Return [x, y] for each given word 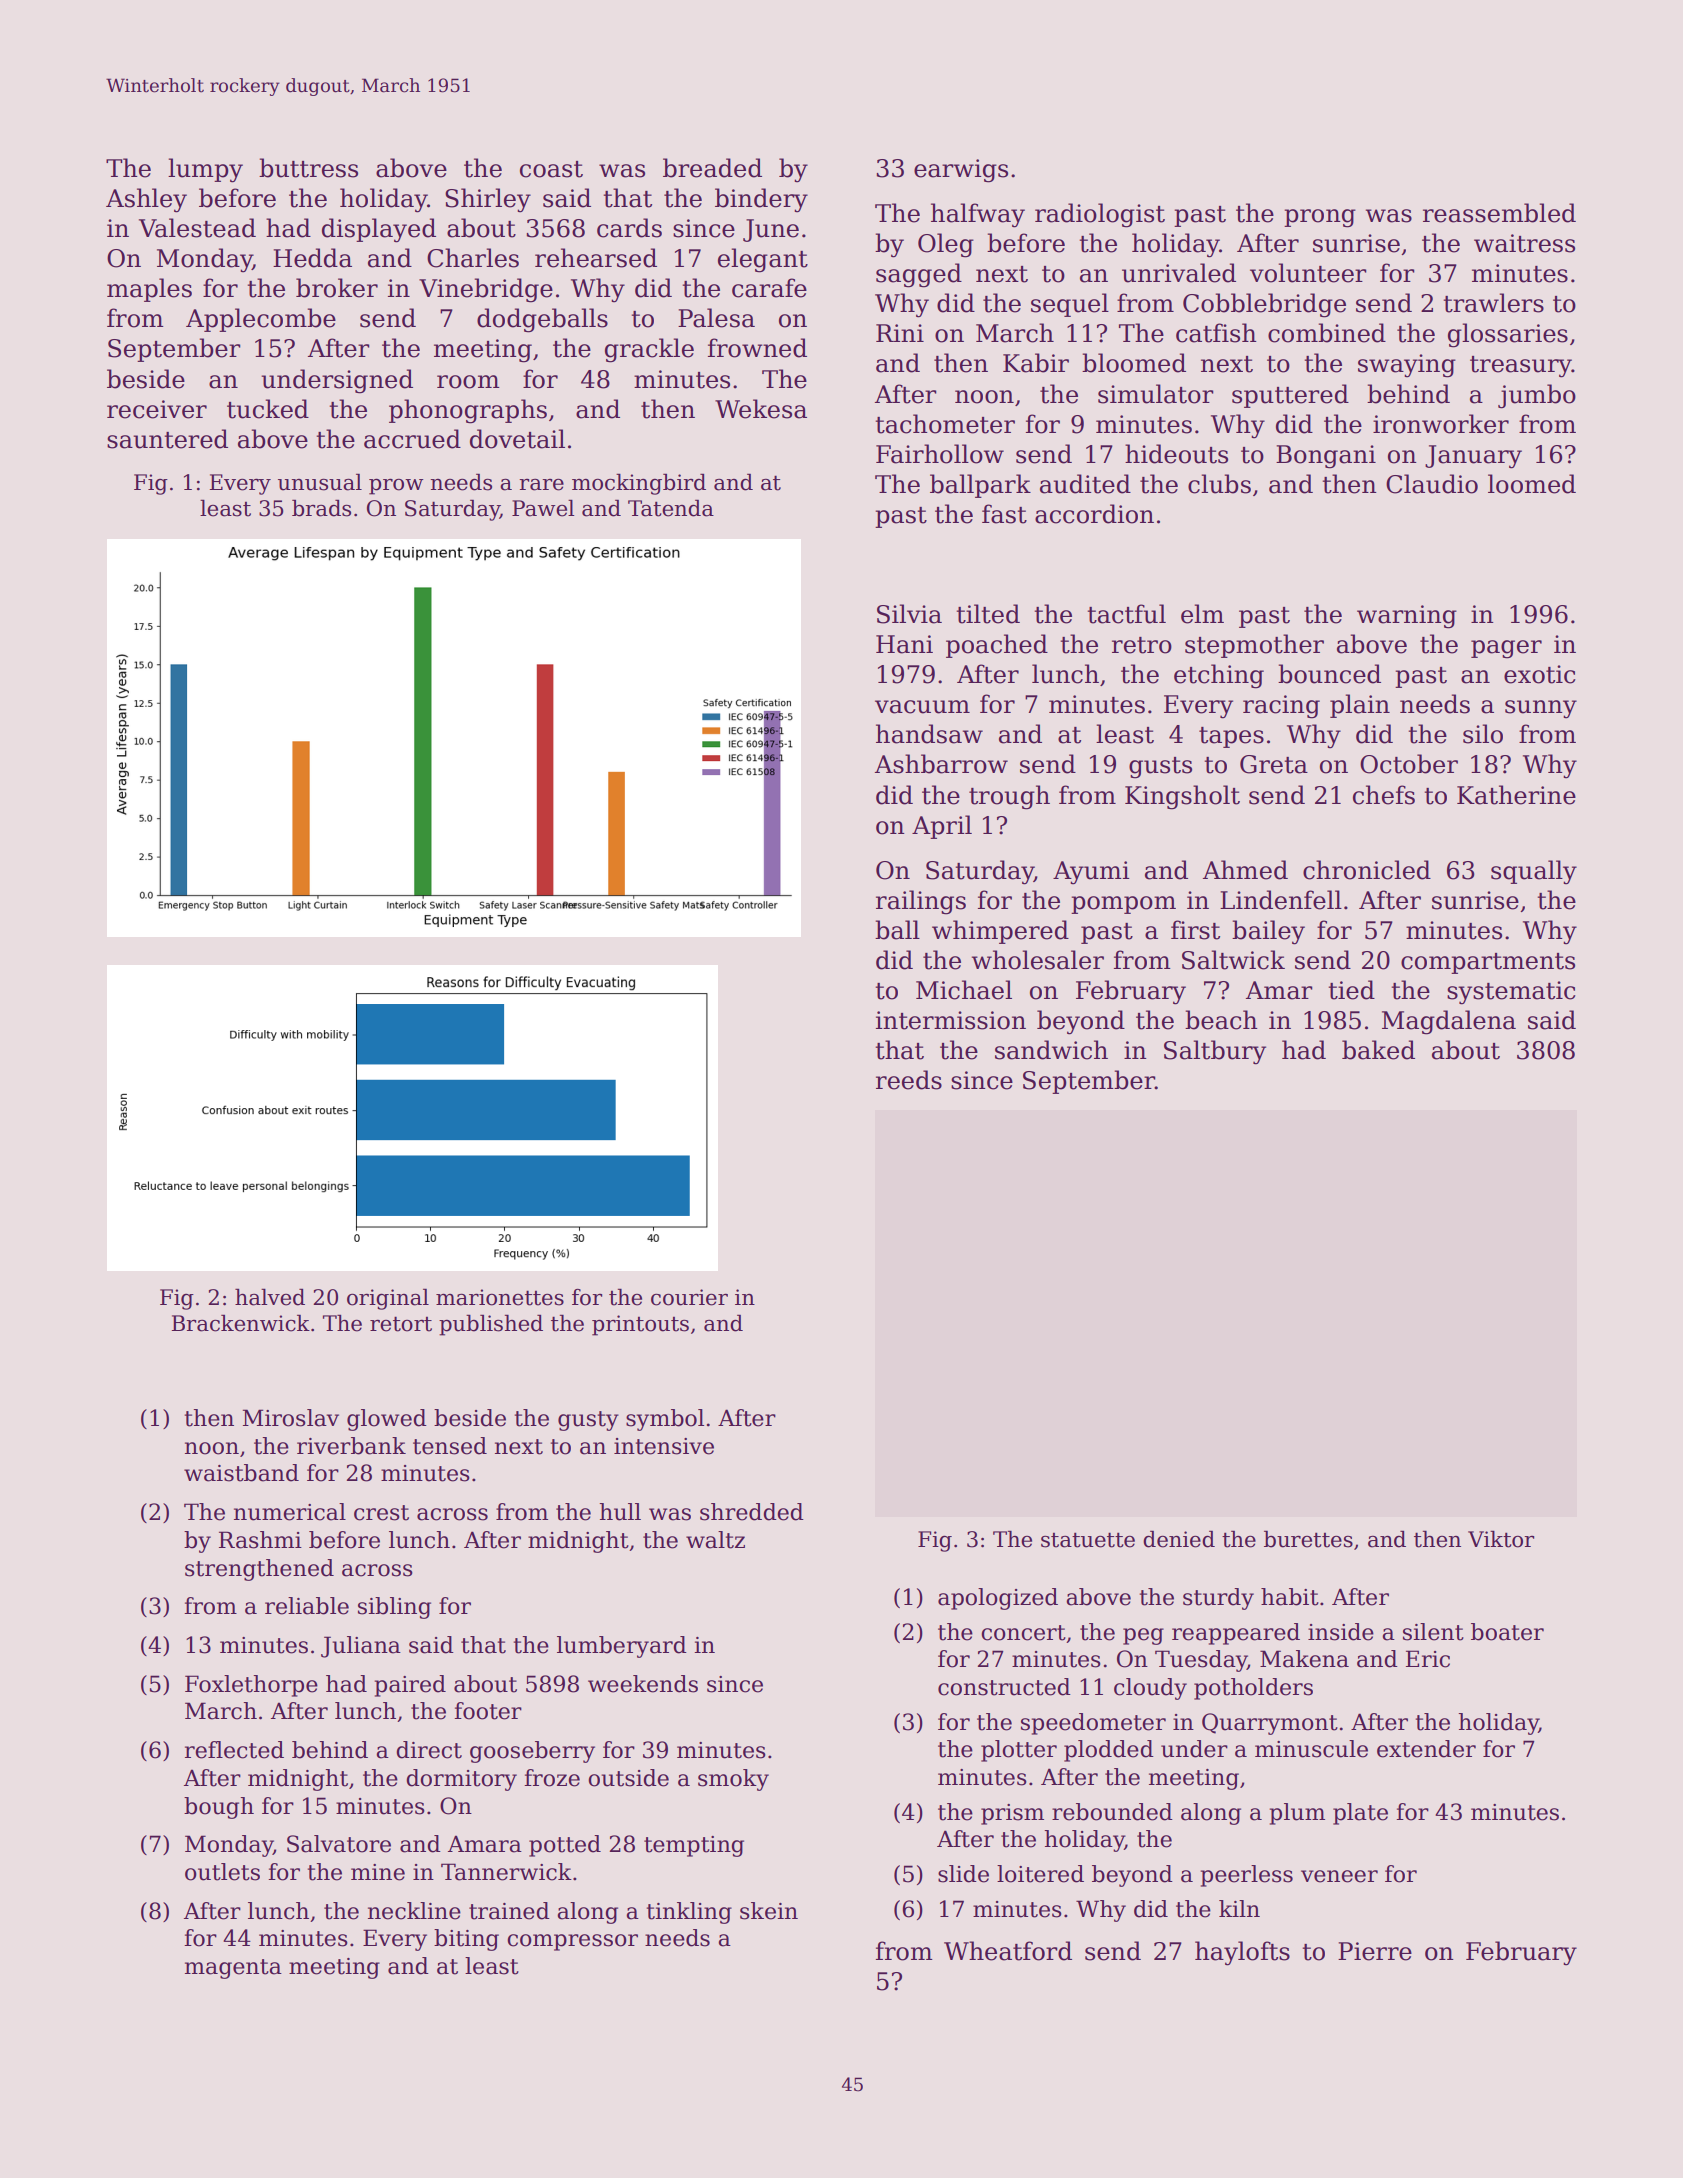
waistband [241, 1473]
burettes [1308, 1539]
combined [1327, 333]
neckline [414, 1911]
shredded [752, 1512]
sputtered [1290, 396]
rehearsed [596, 258]
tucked [268, 409]
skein [769, 1911]
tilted [988, 614]
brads [321, 508]
